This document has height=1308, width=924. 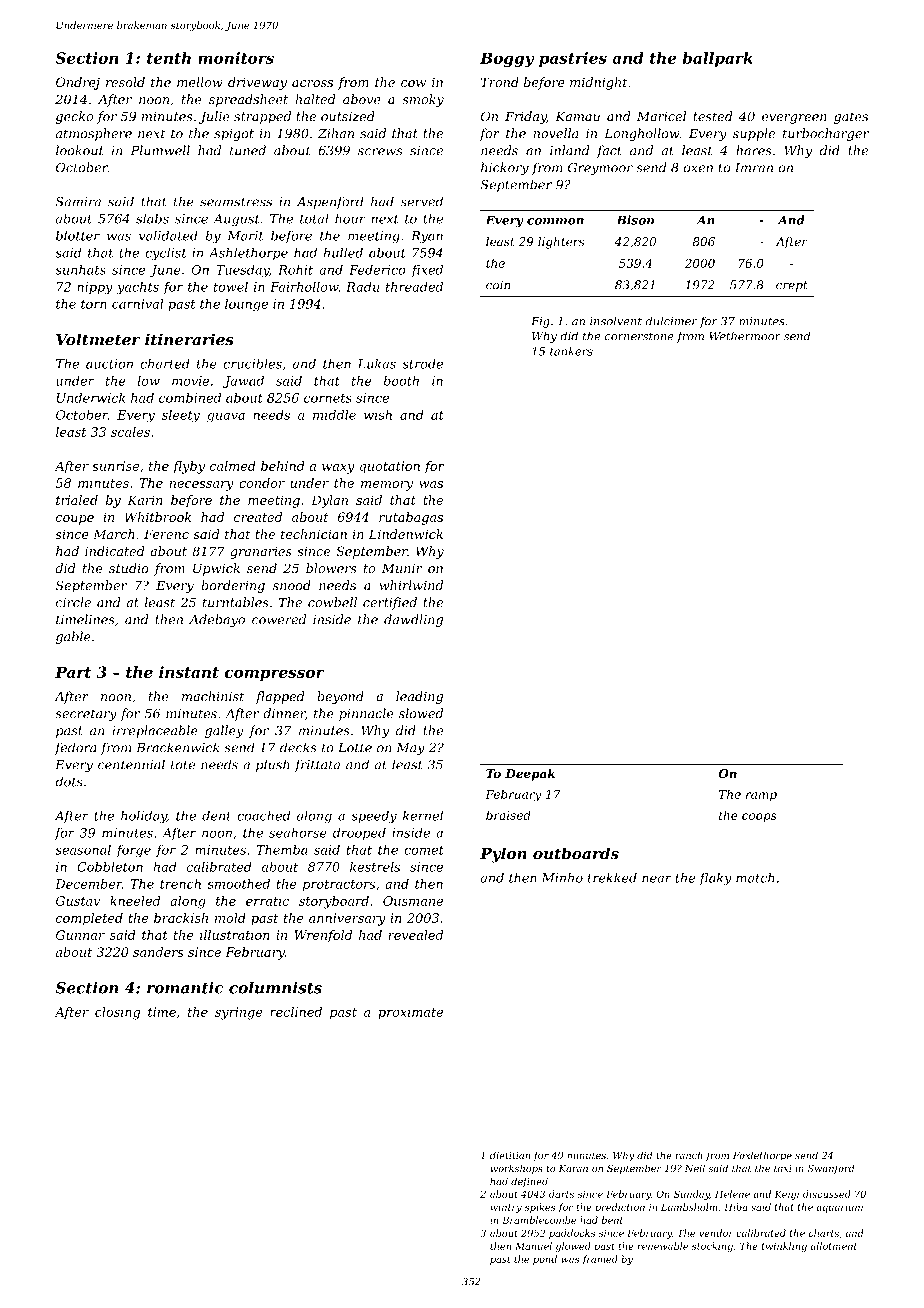 What do you see at coordinates (144, 817) in the document?
I see `holiday` at bounding box center [144, 817].
